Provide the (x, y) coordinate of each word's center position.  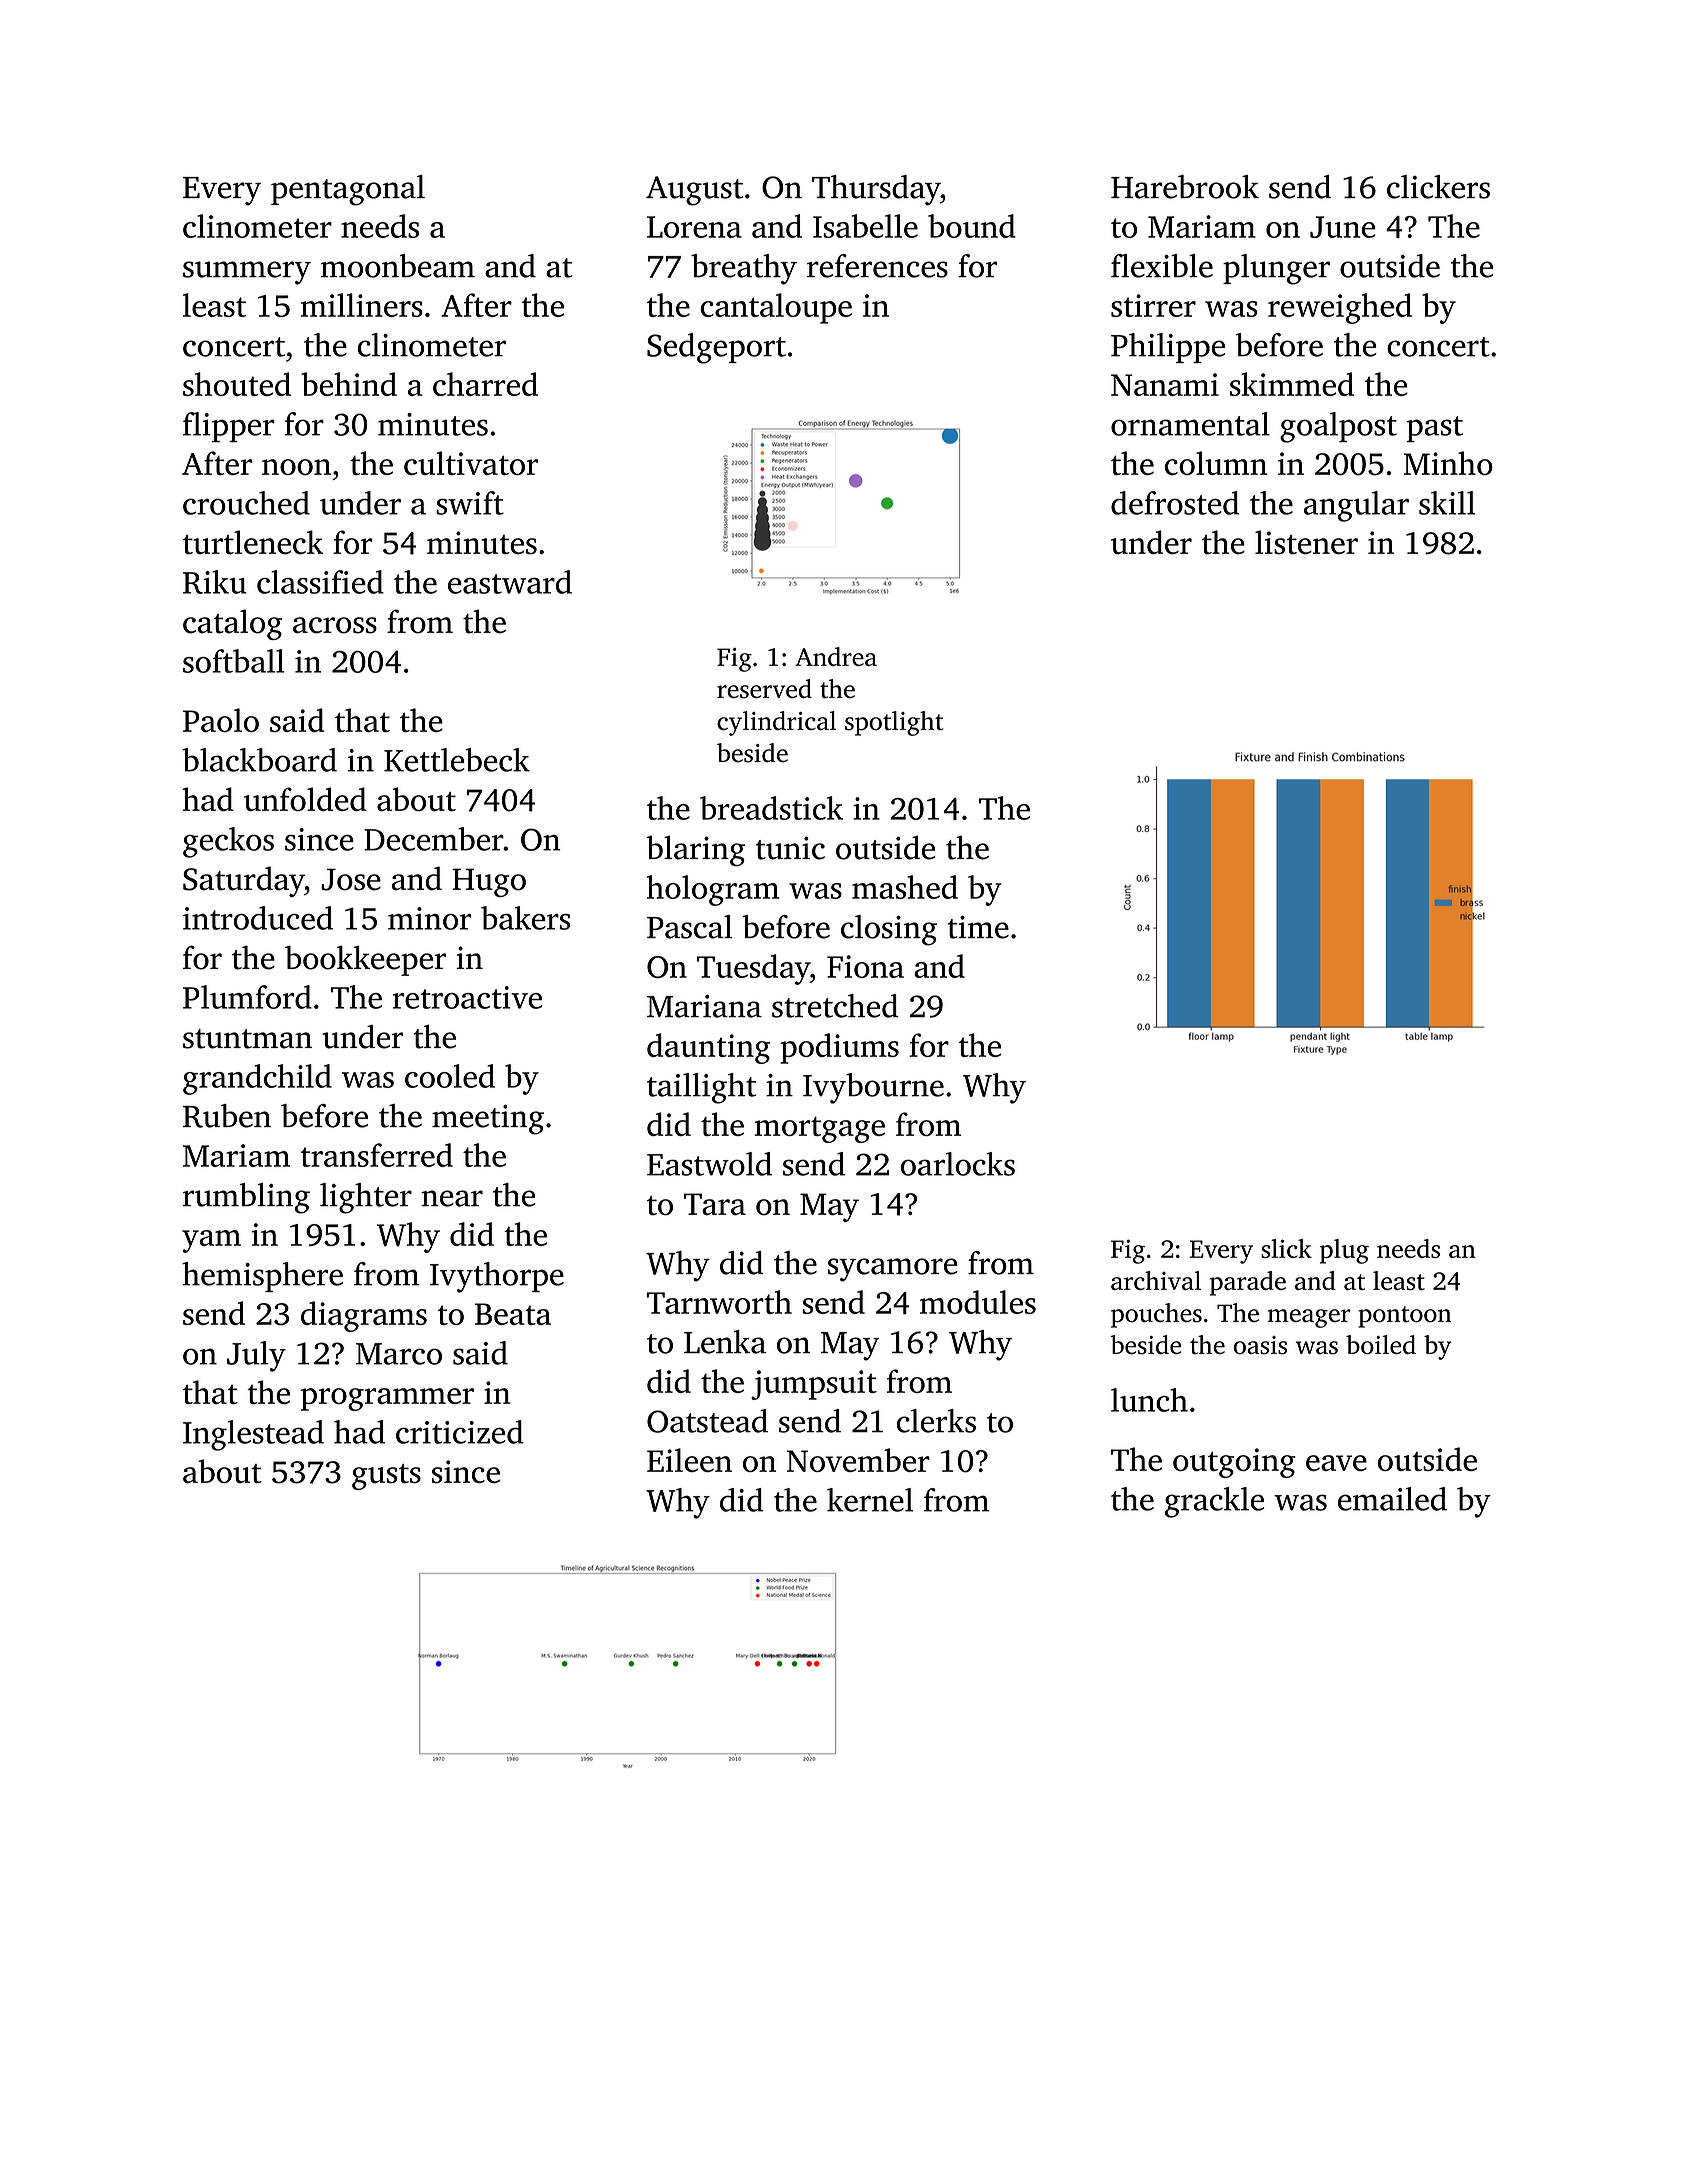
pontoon (1405, 1317)
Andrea (836, 656)
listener (1306, 542)
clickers (1438, 187)
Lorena (694, 227)
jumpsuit (814, 1385)
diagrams (364, 1316)
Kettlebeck (457, 760)
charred (485, 384)
